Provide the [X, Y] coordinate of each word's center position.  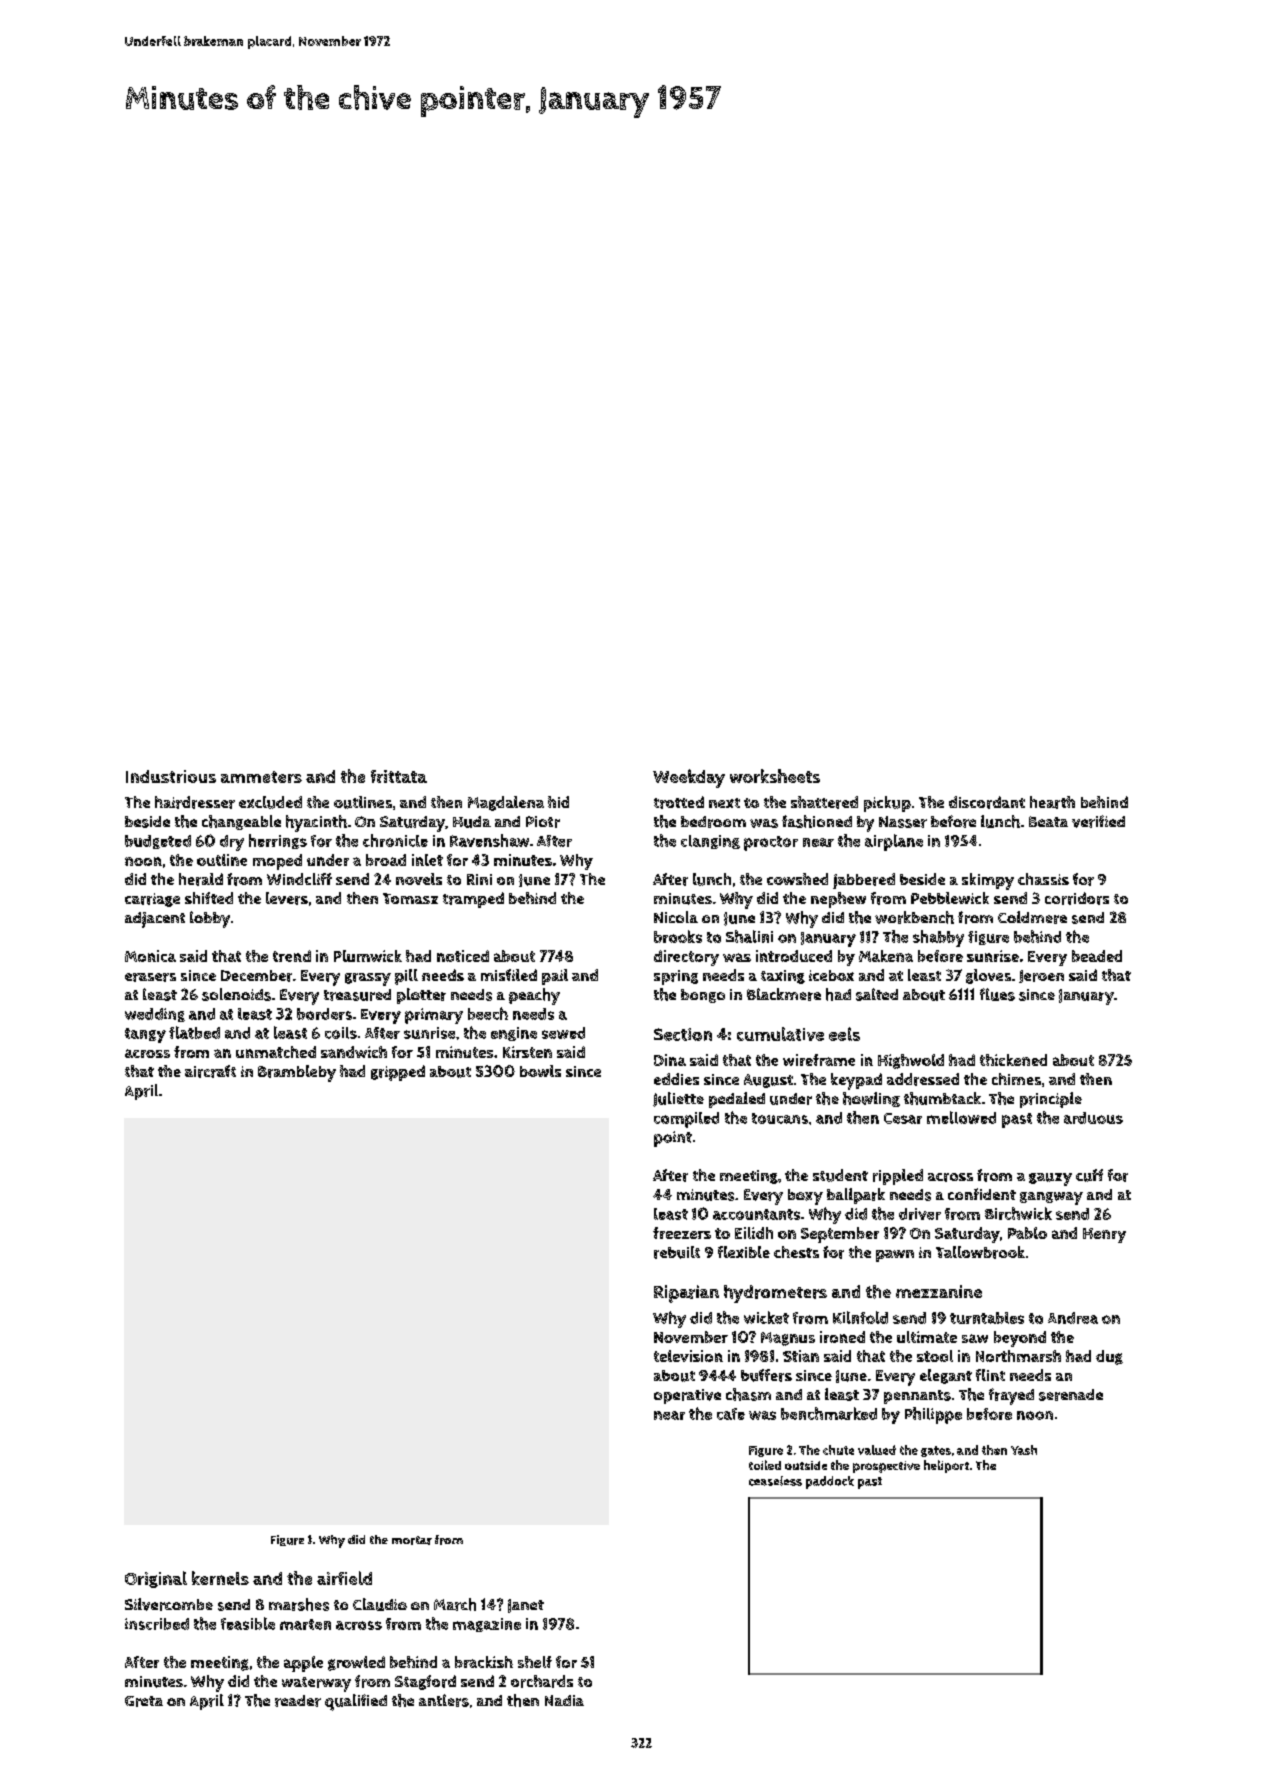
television [688, 1356]
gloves [988, 976]
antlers [444, 1700]
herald [201, 879]
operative [687, 1396]
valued [877, 1450]
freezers [682, 1233]
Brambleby [297, 1073]
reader [298, 1701]
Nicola [676, 917]
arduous [1093, 1118]
